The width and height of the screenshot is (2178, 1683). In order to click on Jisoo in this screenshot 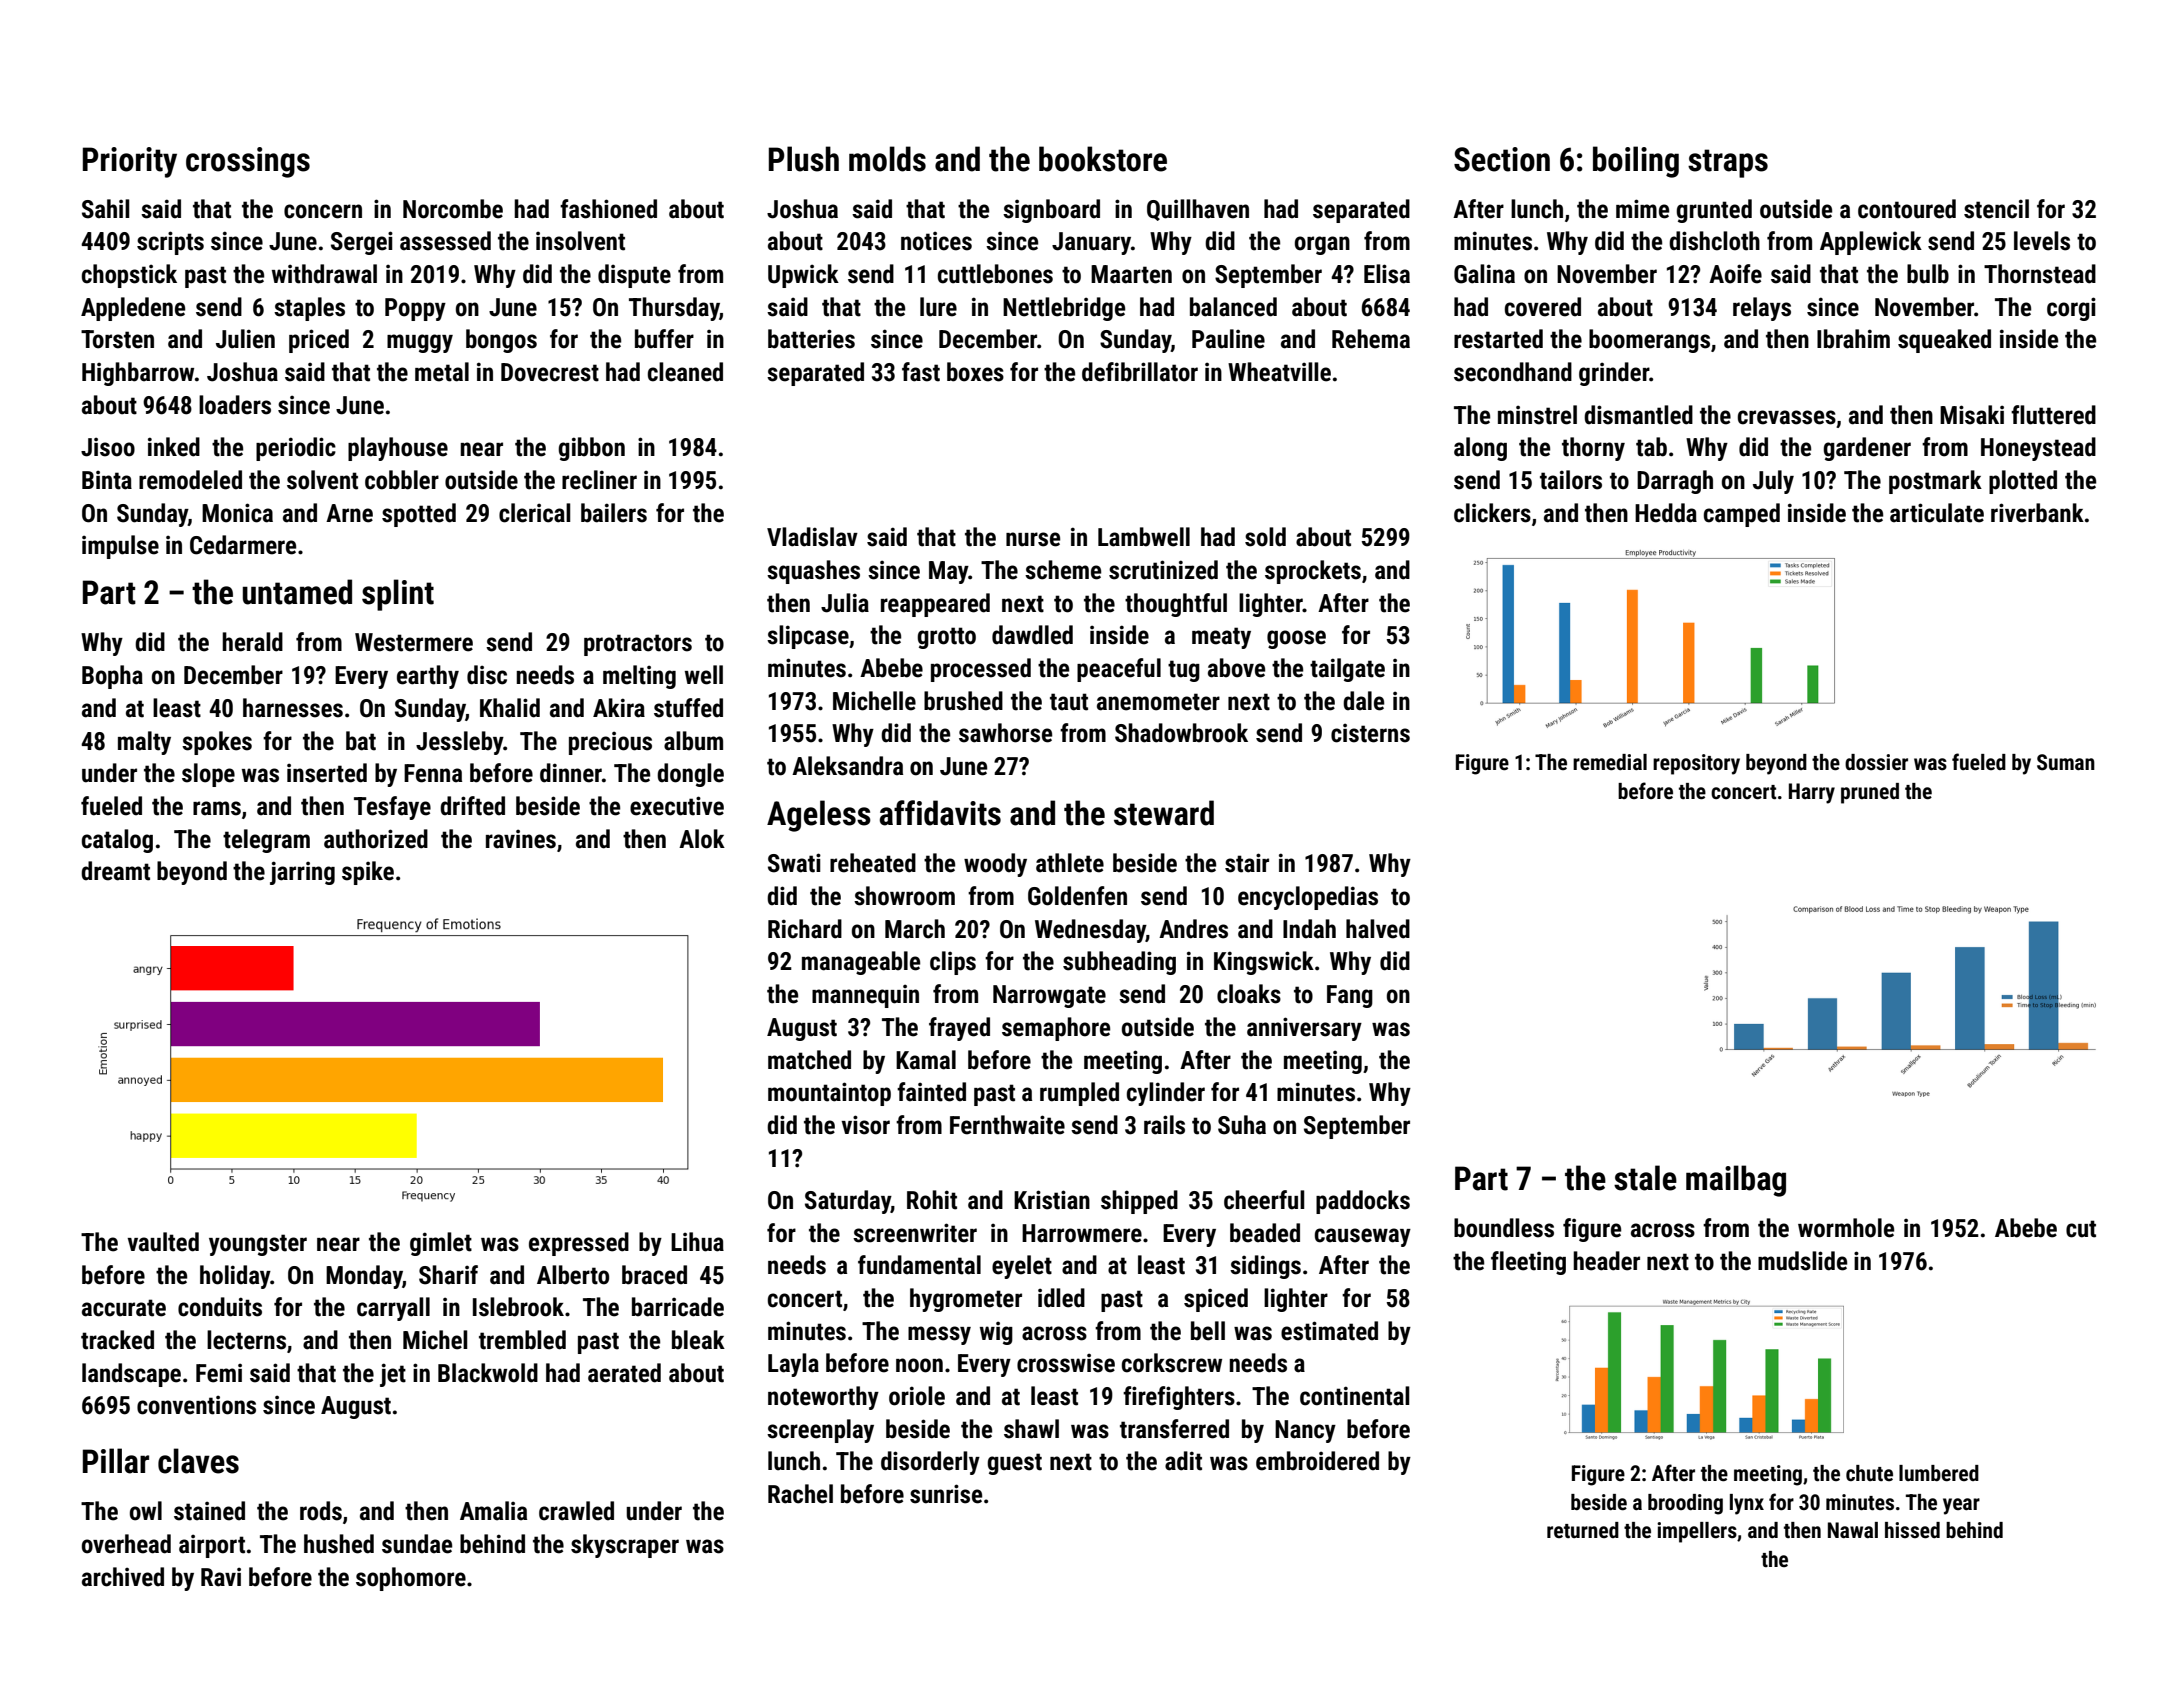, I will do `click(108, 447)`.
